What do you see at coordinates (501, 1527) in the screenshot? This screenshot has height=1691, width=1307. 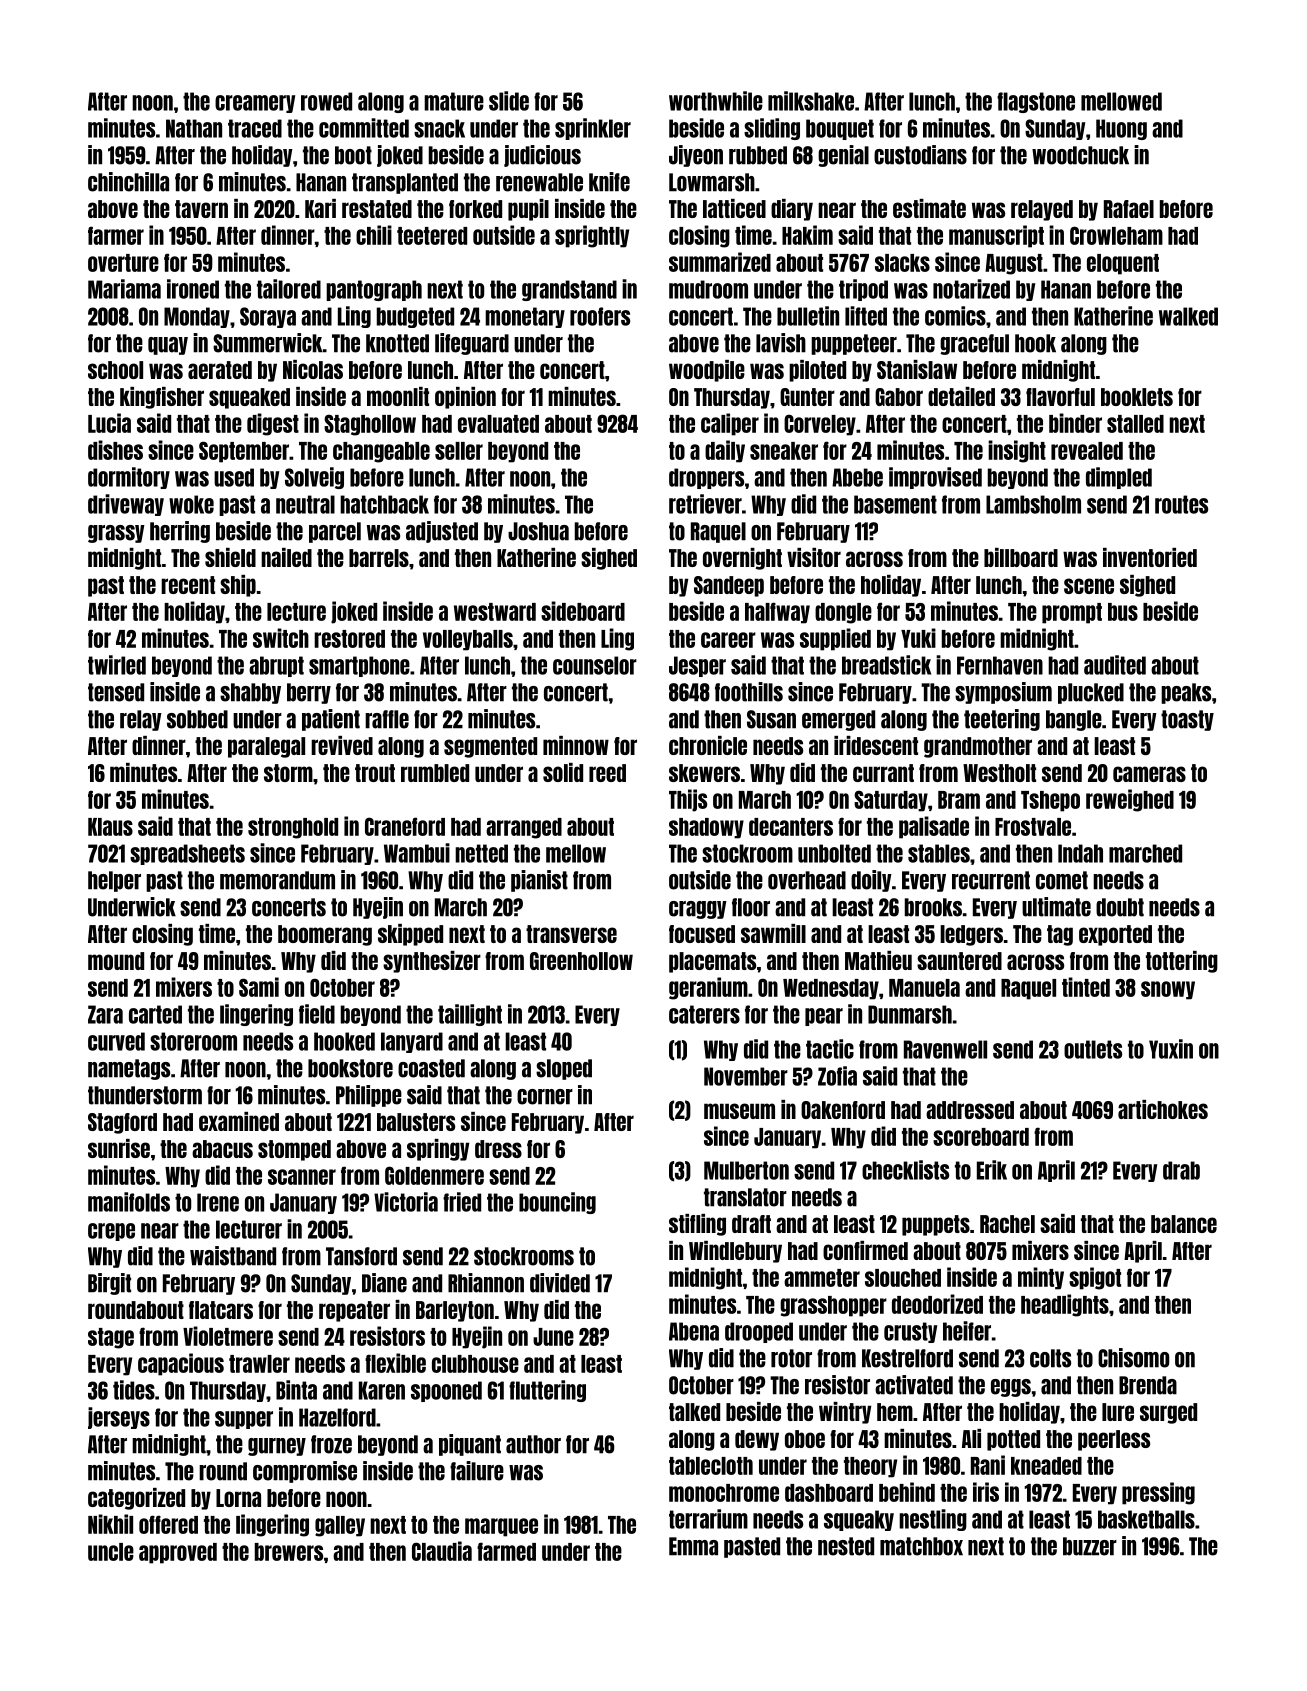 I see `marquee` at bounding box center [501, 1527].
